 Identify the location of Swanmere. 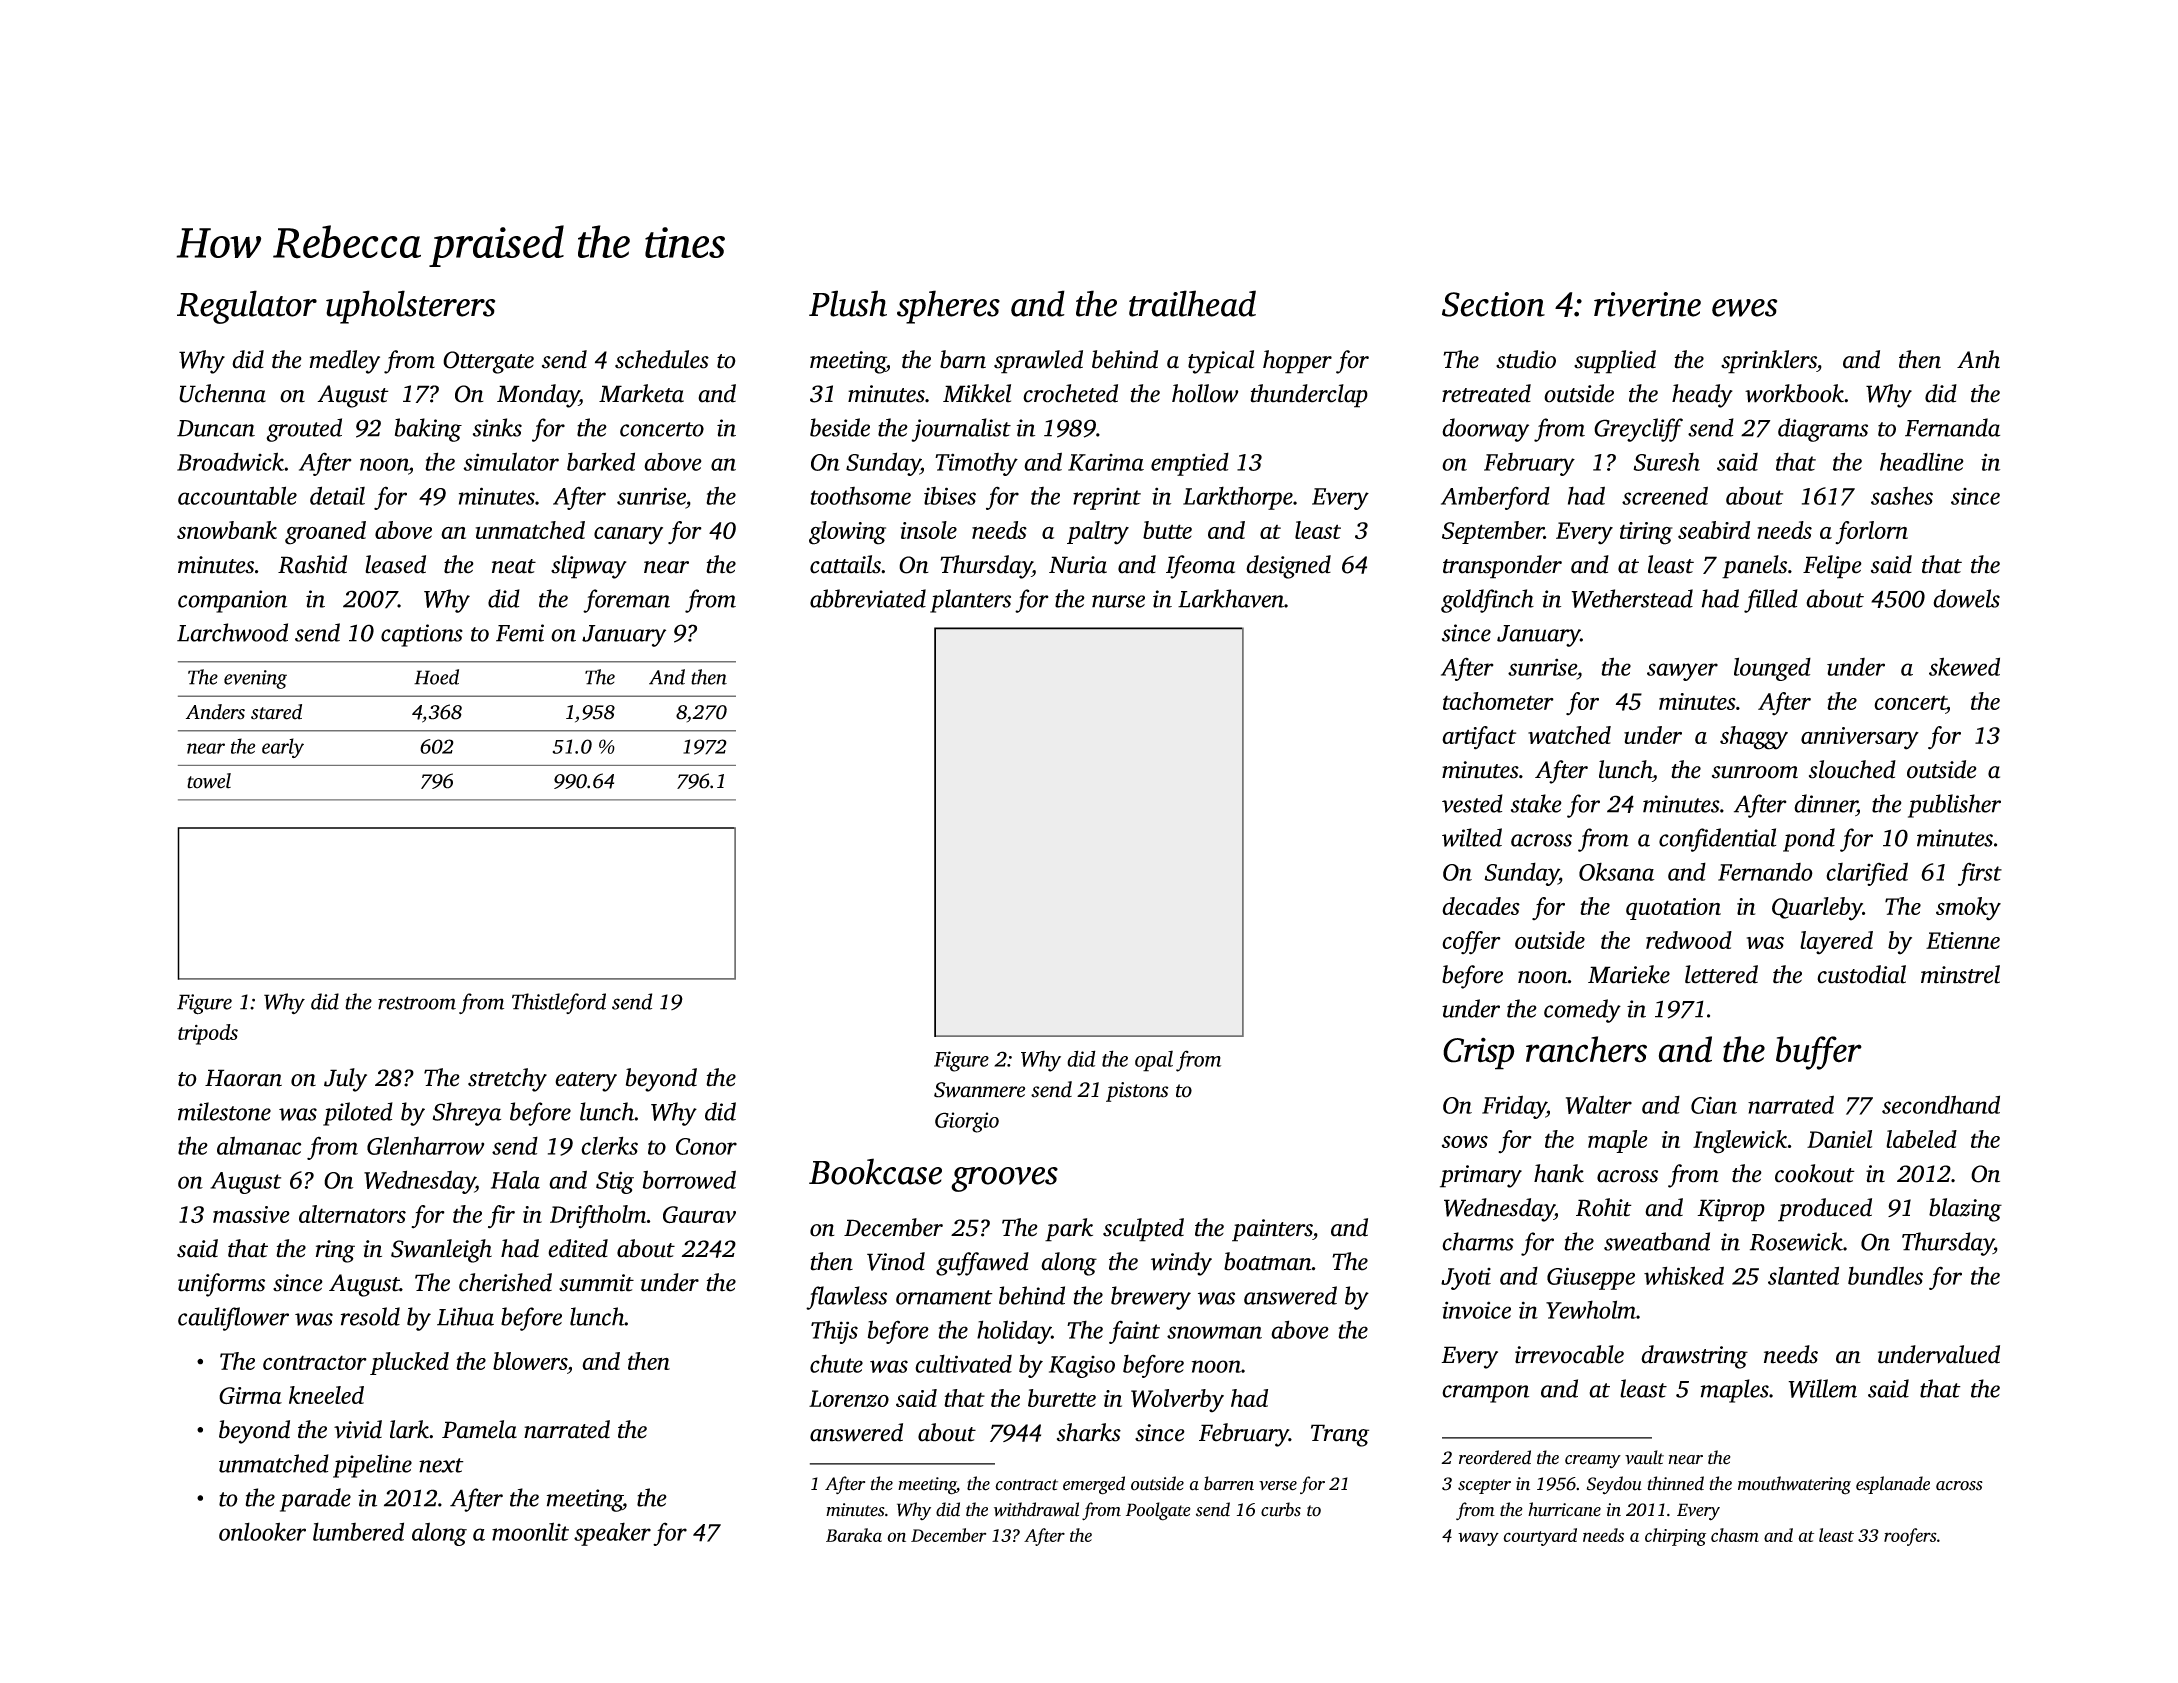
(979, 1090).
